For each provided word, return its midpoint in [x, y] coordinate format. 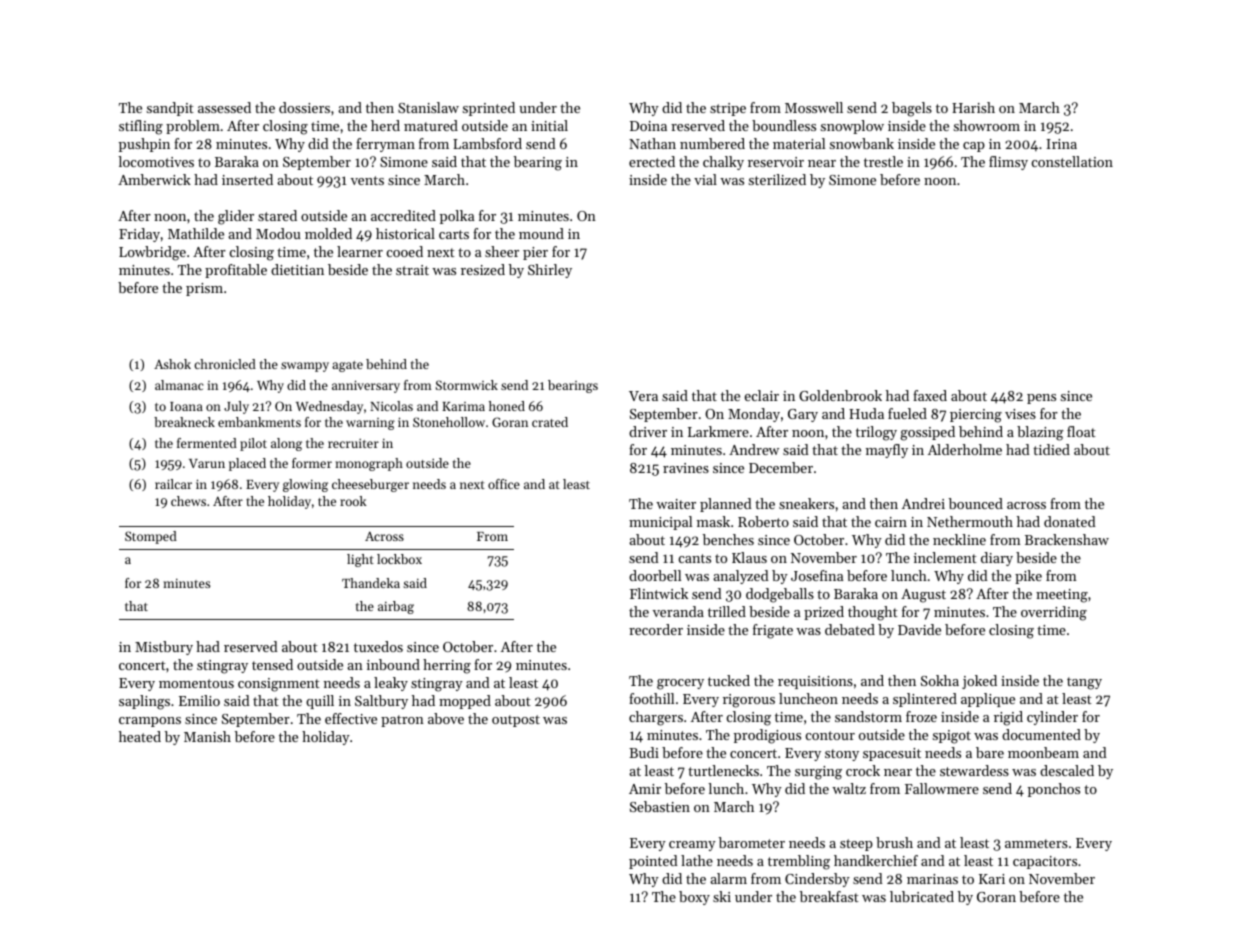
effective [351, 718]
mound [541, 233]
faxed [930, 395]
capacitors [1045, 862]
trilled [727, 611]
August [923, 596]
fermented [207, 443]
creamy [692, 846]
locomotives [156, 161]
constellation [1072, 161]
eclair [762, 395]
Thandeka [371, 583]
